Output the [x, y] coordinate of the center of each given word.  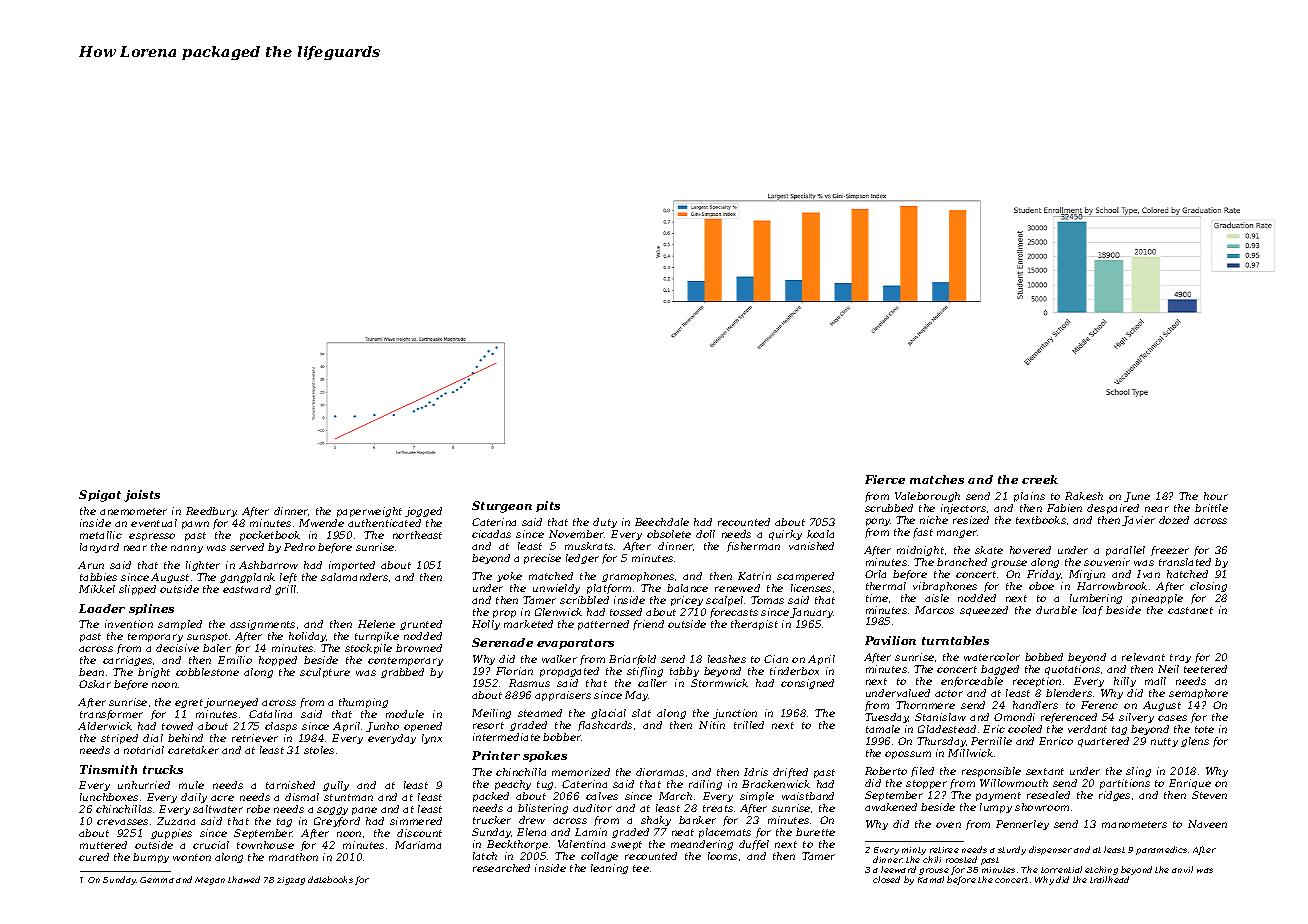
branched [962, 562]
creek [1040, 479]
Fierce [885, 479]
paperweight [369, 512]
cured [94, 857]
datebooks [330, 879]
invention [129, 624]
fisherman [753, 547]
